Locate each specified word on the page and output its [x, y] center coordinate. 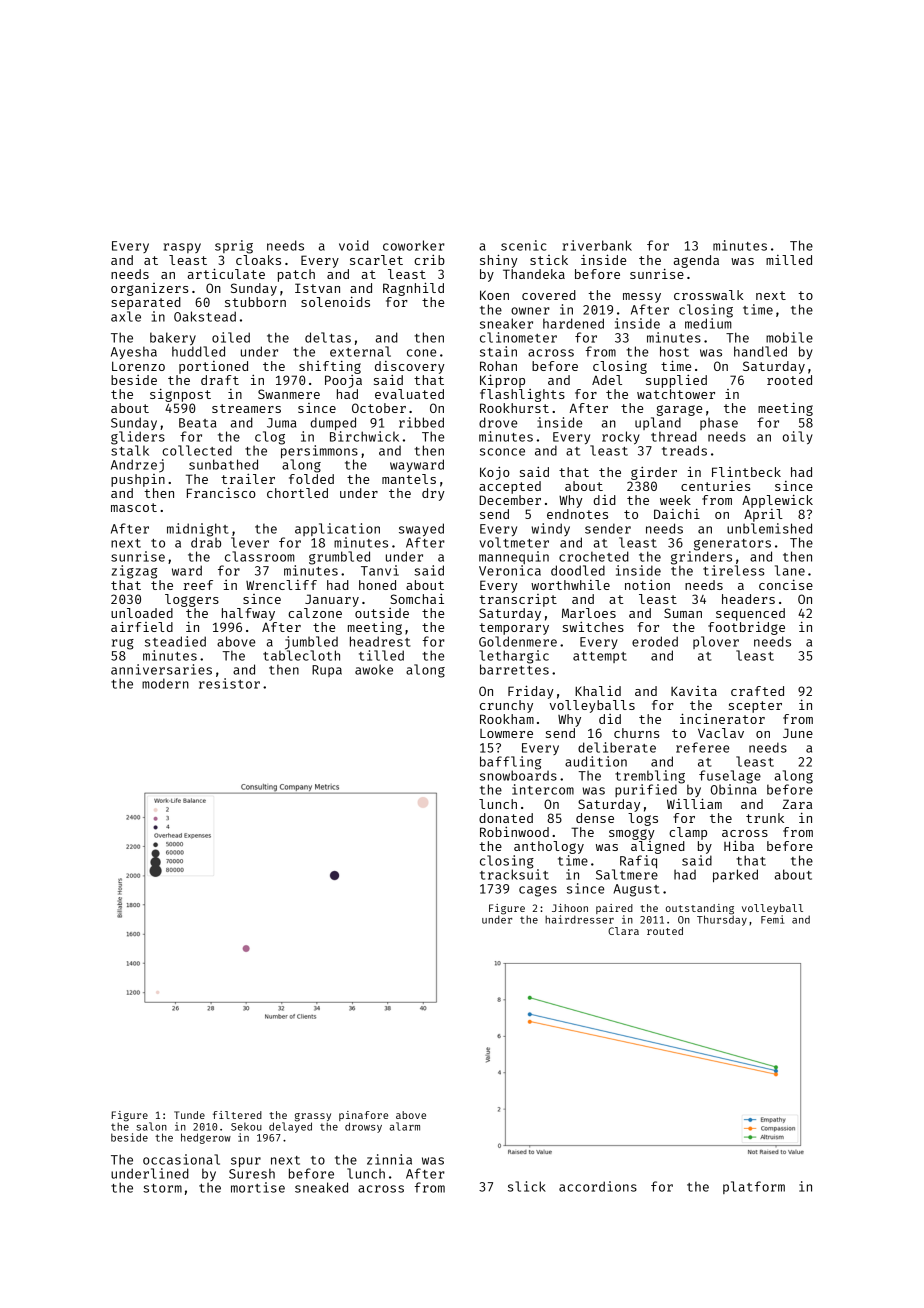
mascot [134, 507]
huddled [198, 351]
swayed [421, 529]
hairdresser [579, 919]
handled [760, 351]
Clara [623, 931]
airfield [142, 627]
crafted [757, 691]
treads [684, 450]
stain [498, 351]
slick [527, 1186]
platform [754, 1187]
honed [377, 585]
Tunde [189, 1115]
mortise [258, 1187]
